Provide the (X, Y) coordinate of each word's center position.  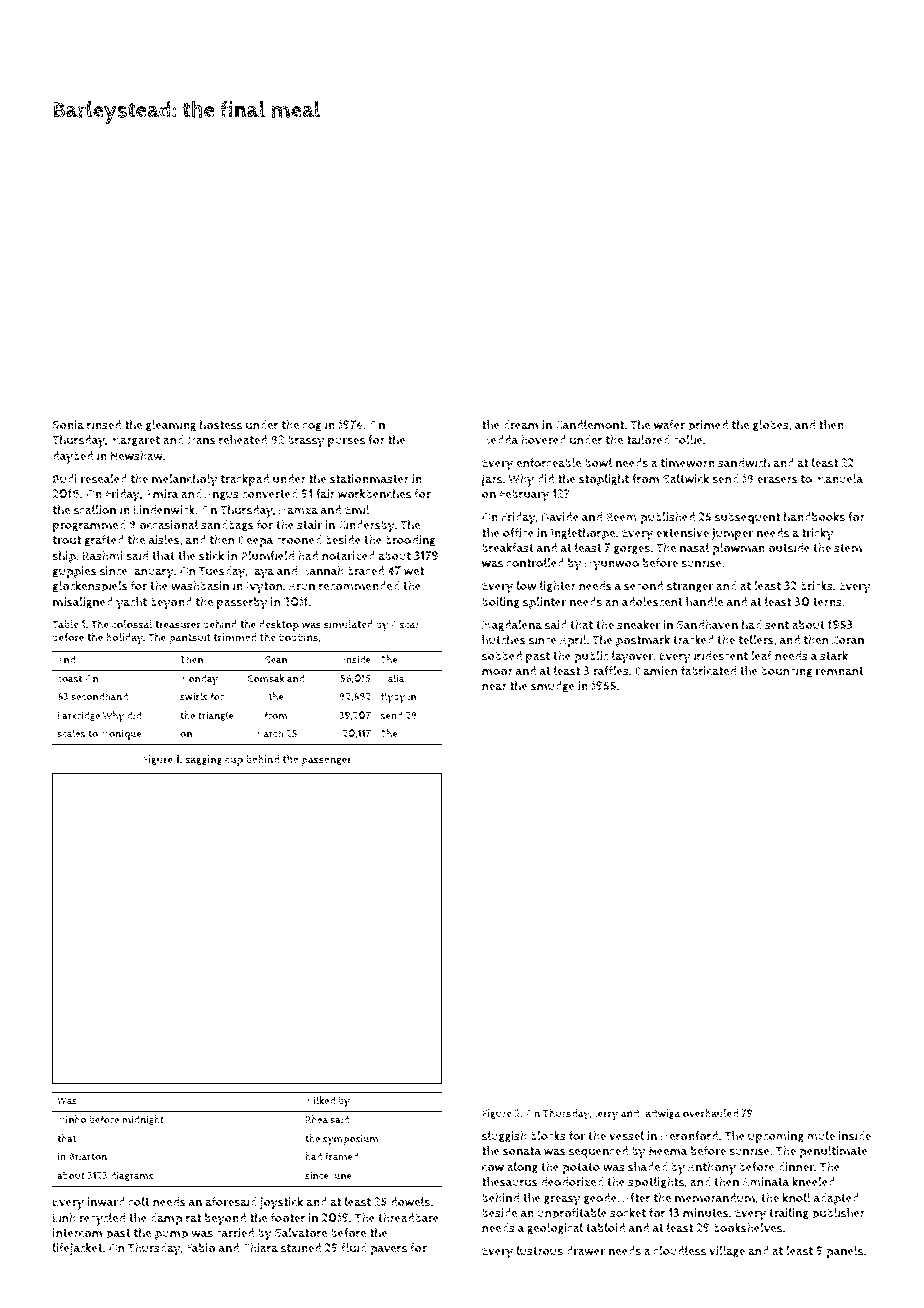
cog (312, 427)
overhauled (710, 1113)
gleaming (171, 426)
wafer (669, 425)
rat (193, 1218)
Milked (320, 1100)
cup (234, 761)
